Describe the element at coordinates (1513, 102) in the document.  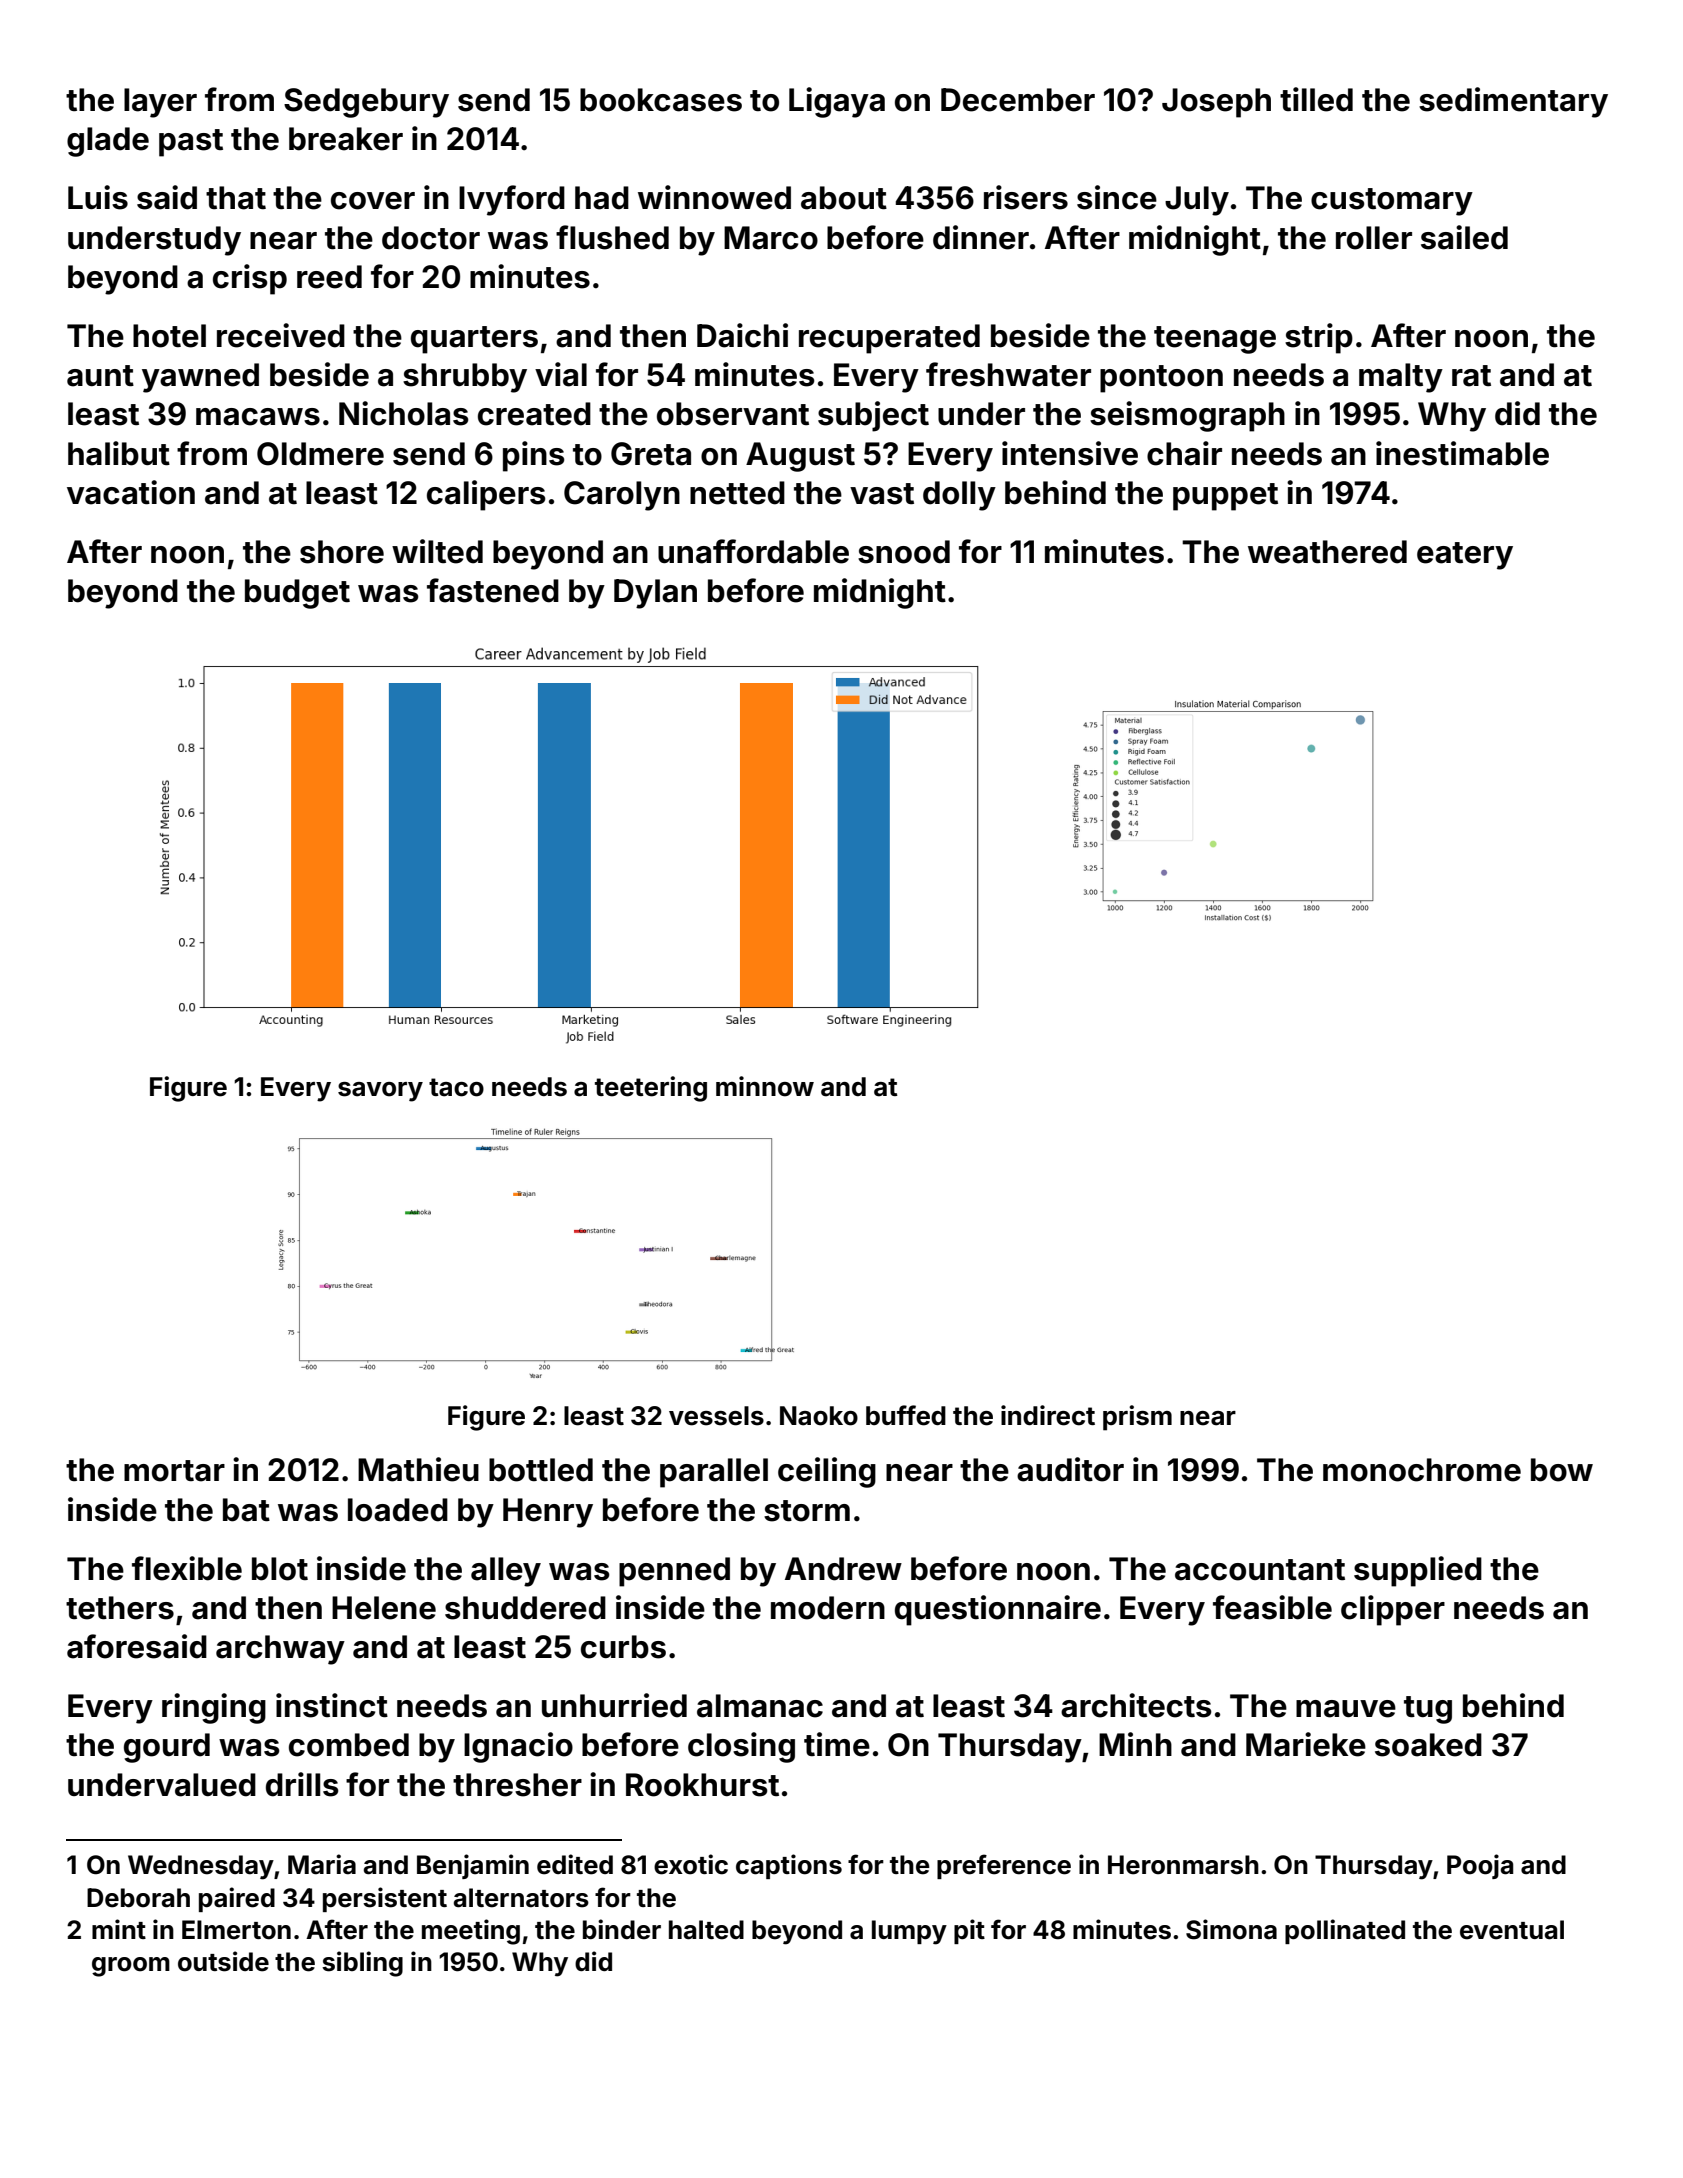
I see `sedimentary` at that location.
